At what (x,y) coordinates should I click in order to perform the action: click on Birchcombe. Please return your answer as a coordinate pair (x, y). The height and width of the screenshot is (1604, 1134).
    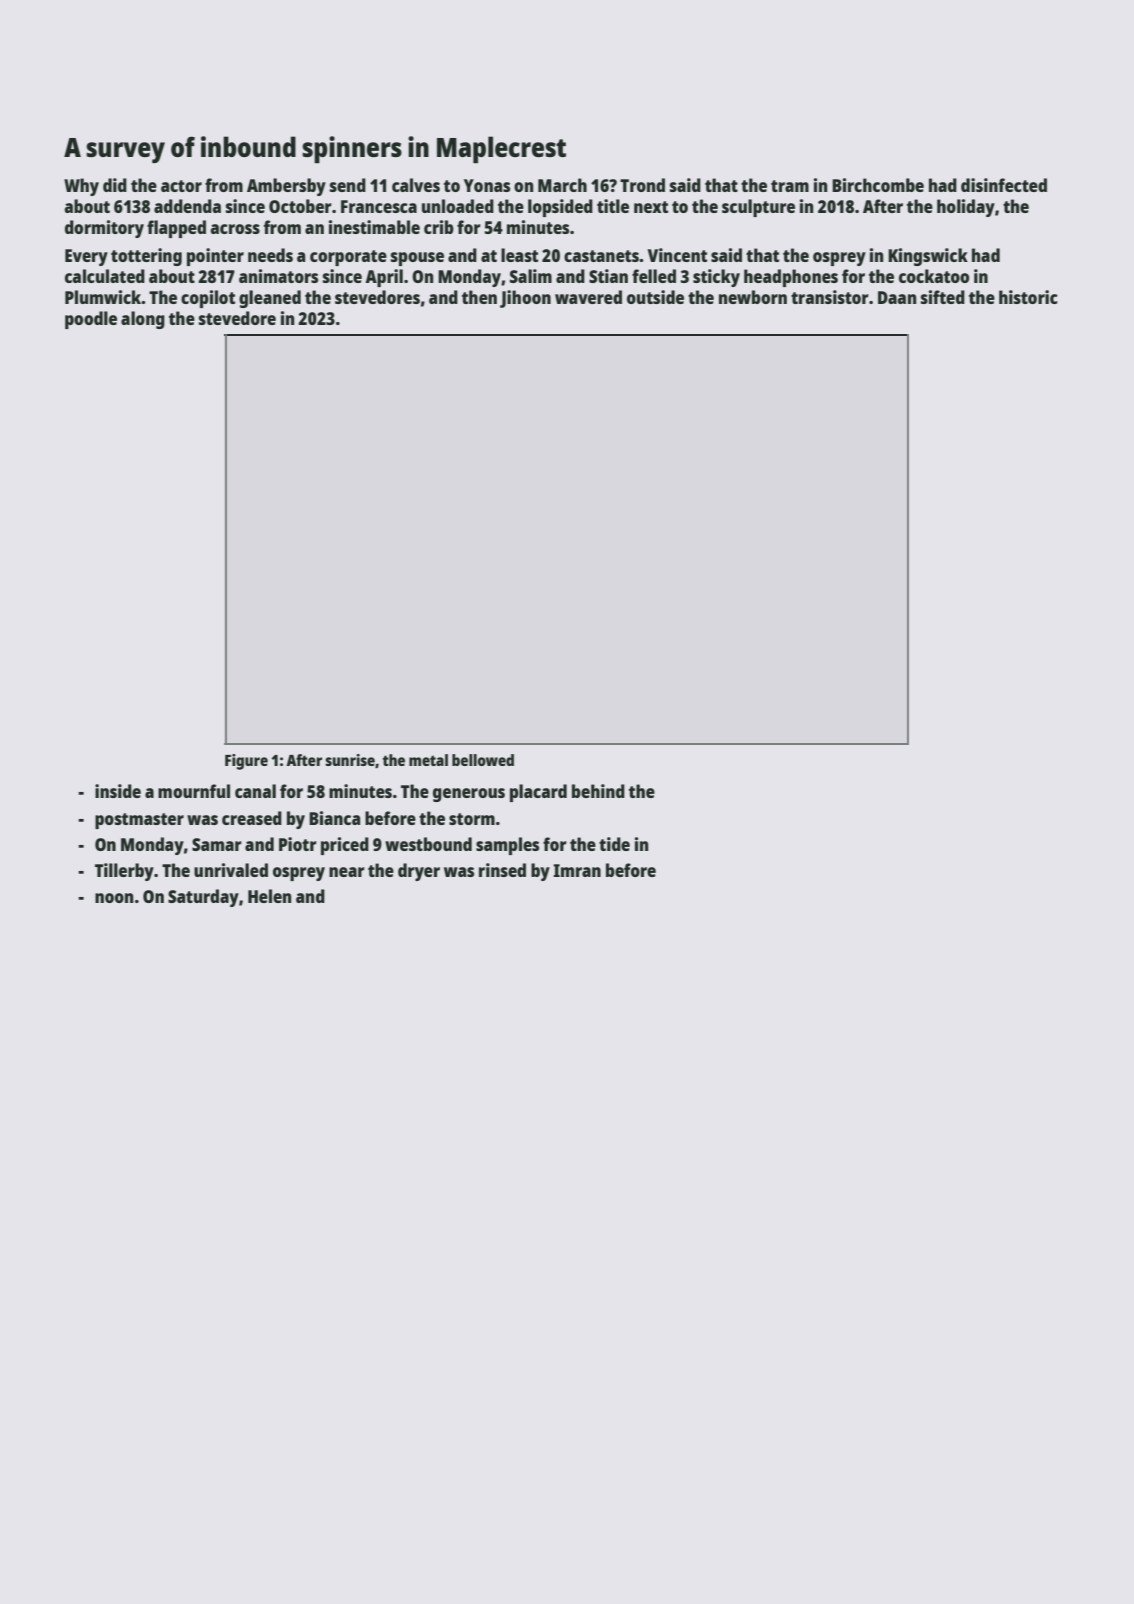
    Looking at the image, I should click on (878, 185).
